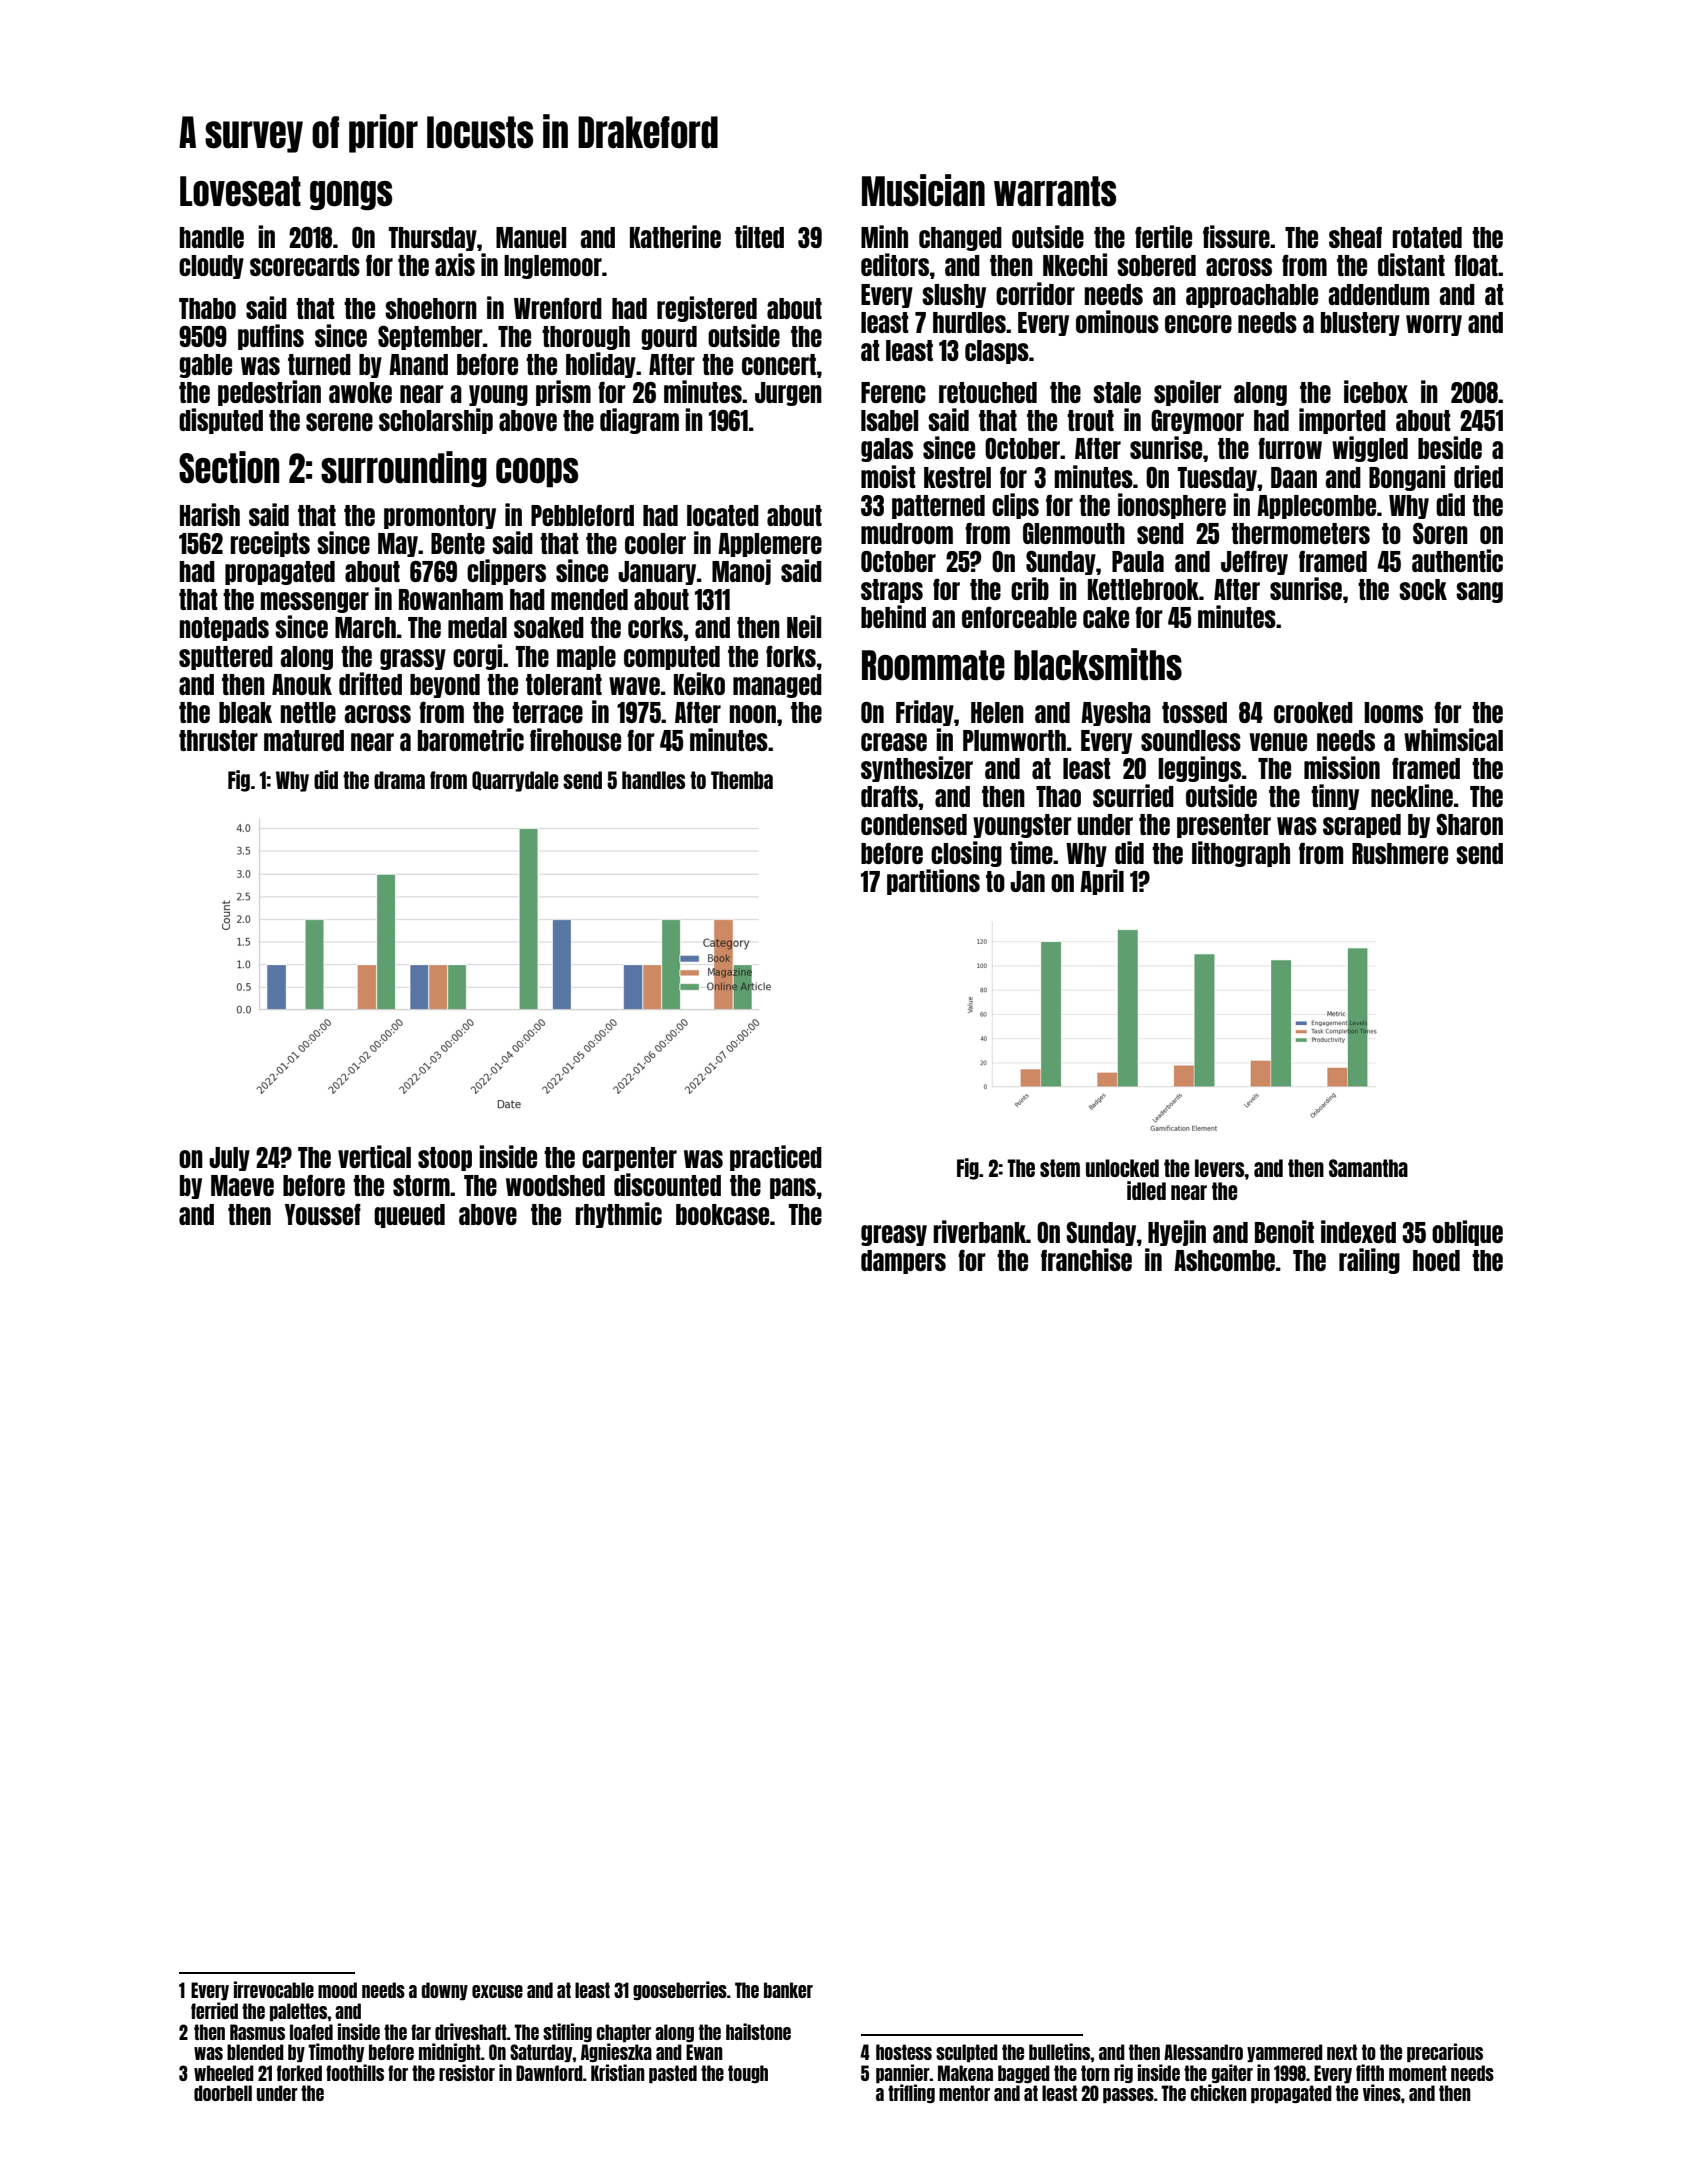  I want to click on franchise, so click(1086, 1259).
